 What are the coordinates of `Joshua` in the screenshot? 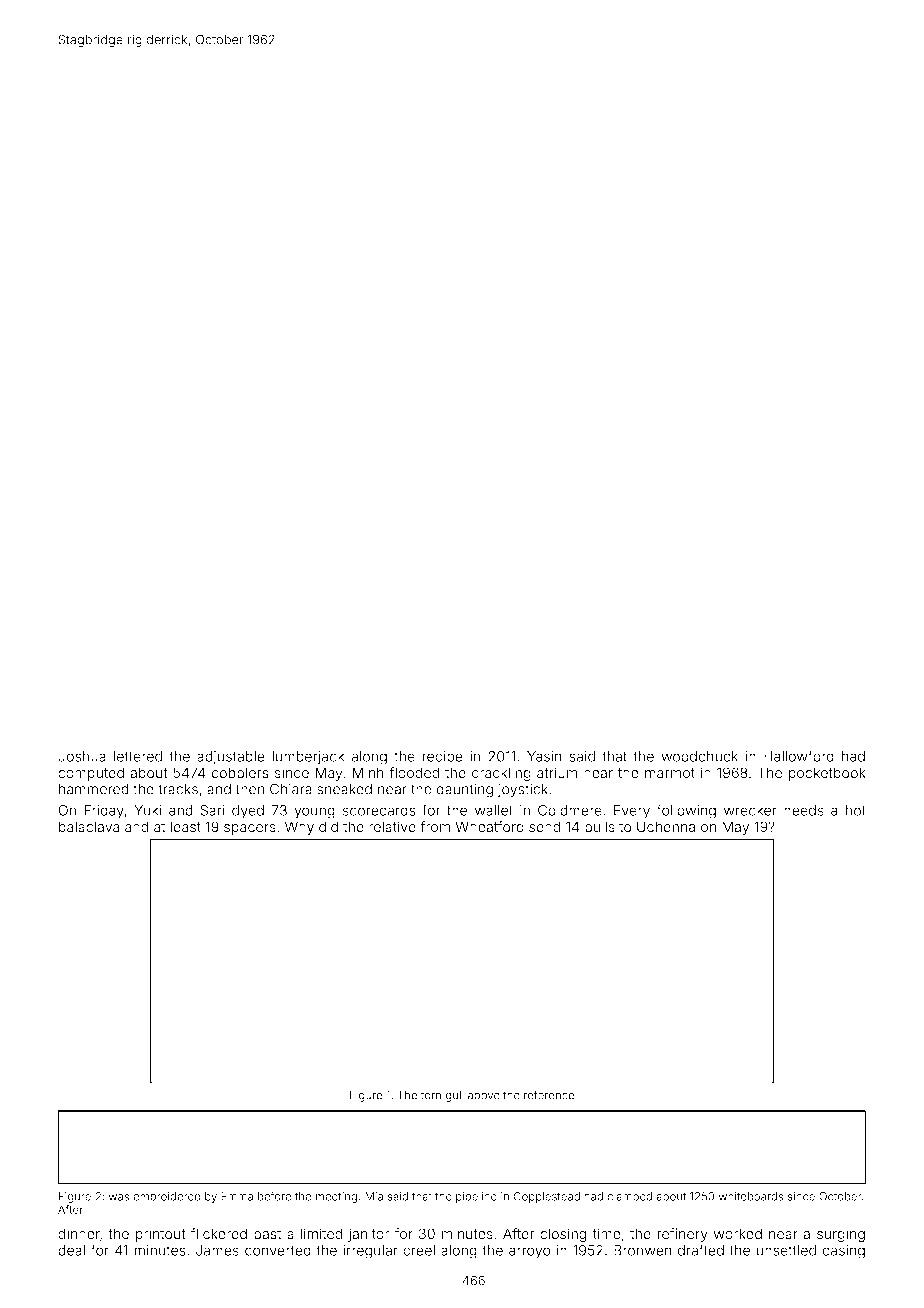 It's located at (82, 756).
